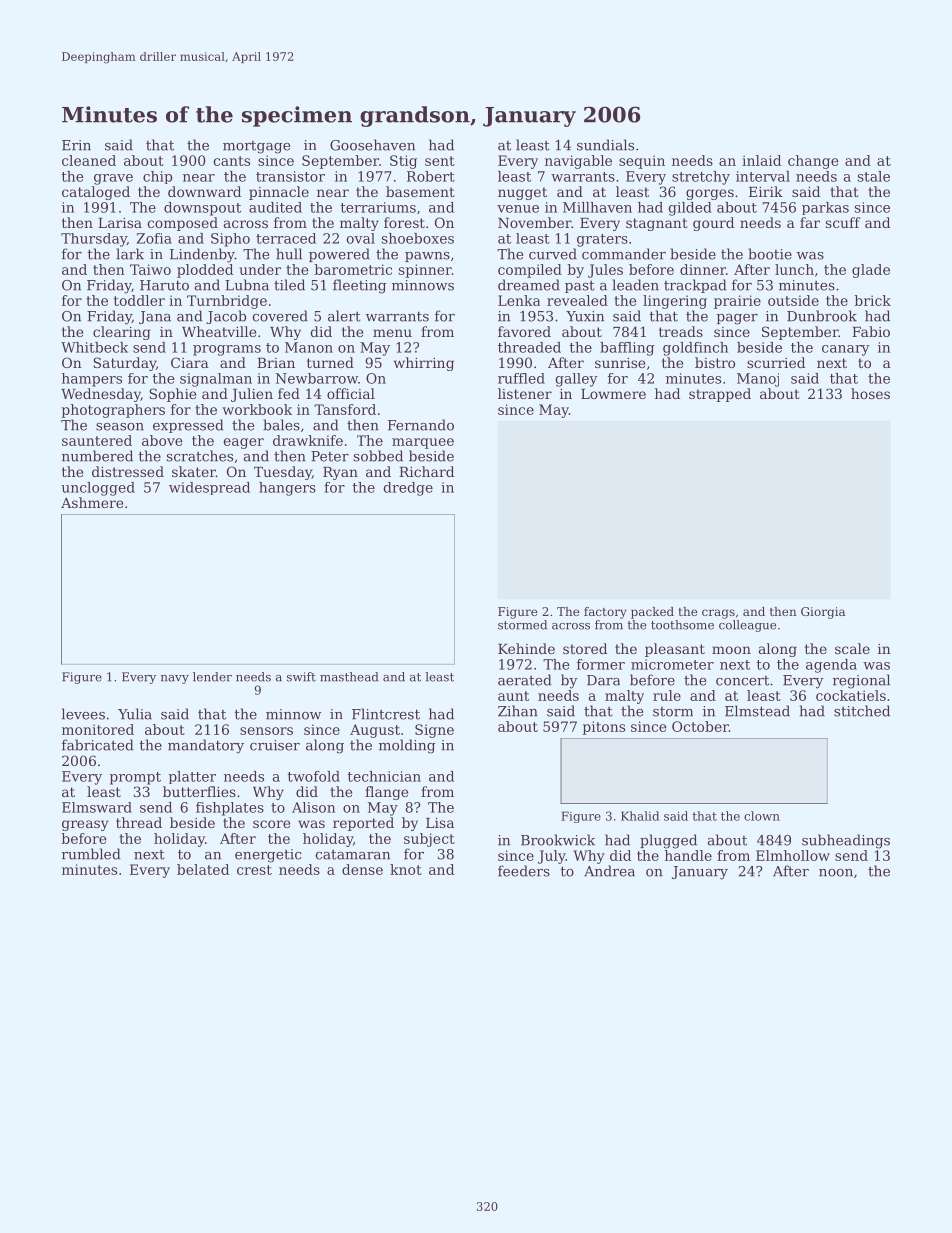  I want to click on rumbled, so click(91, 854).
